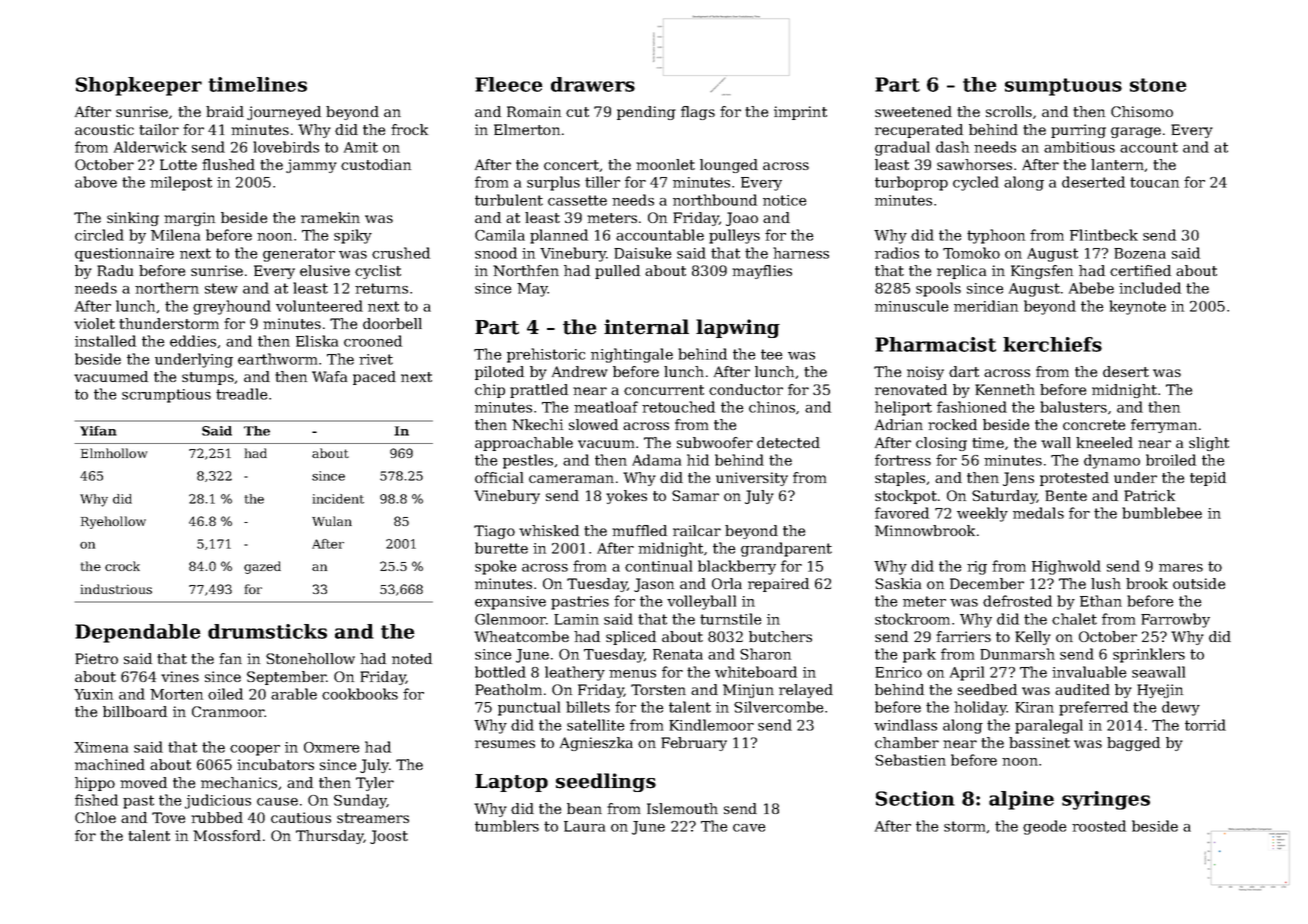 The height and width of the image is (924, 1308). Describe the element at coordinates (99, 235) in the image. I see `circled` at that location.
